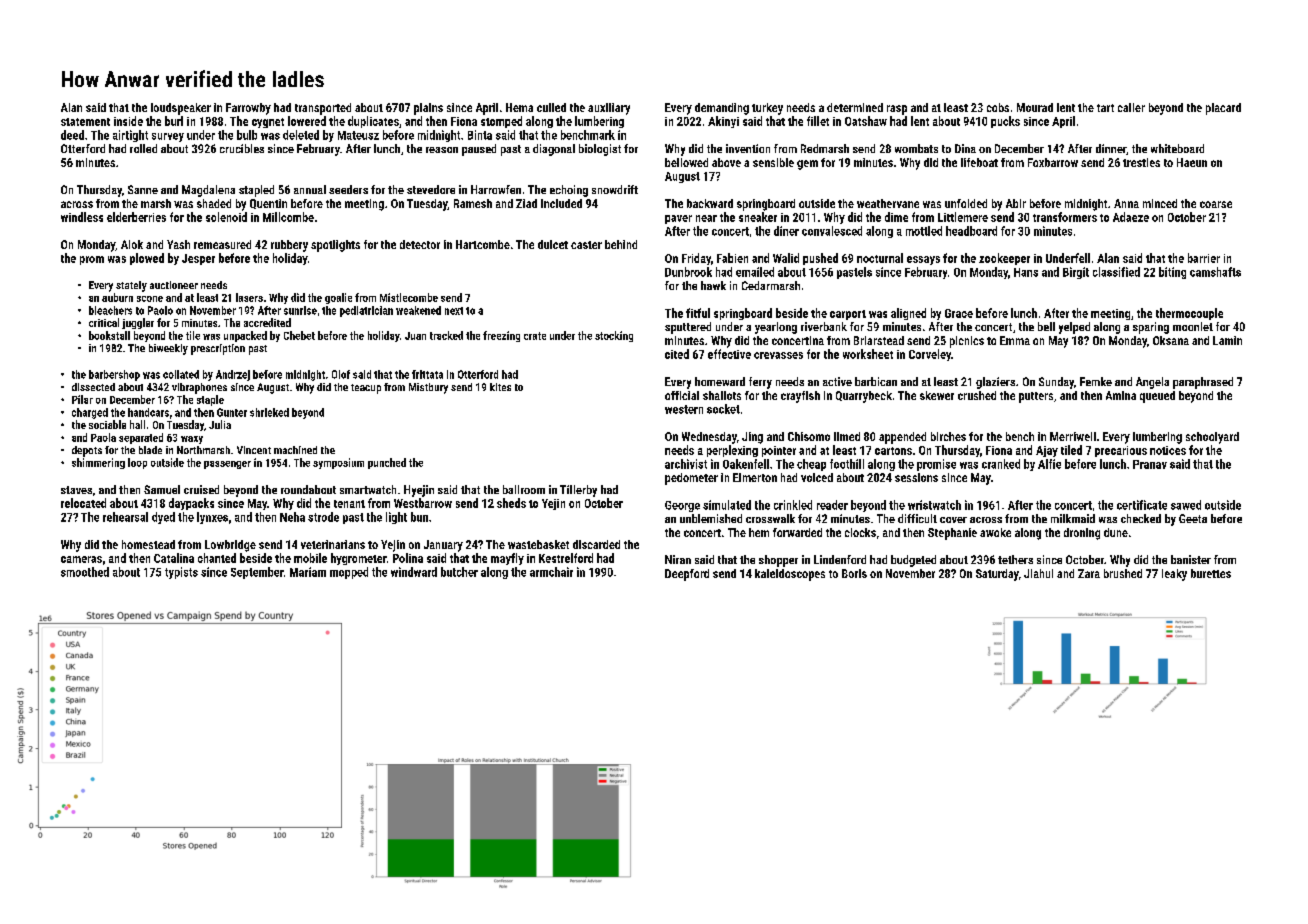 The height and width of the page is (924, 1308). I want to click on cameras, so click(81, 559).
